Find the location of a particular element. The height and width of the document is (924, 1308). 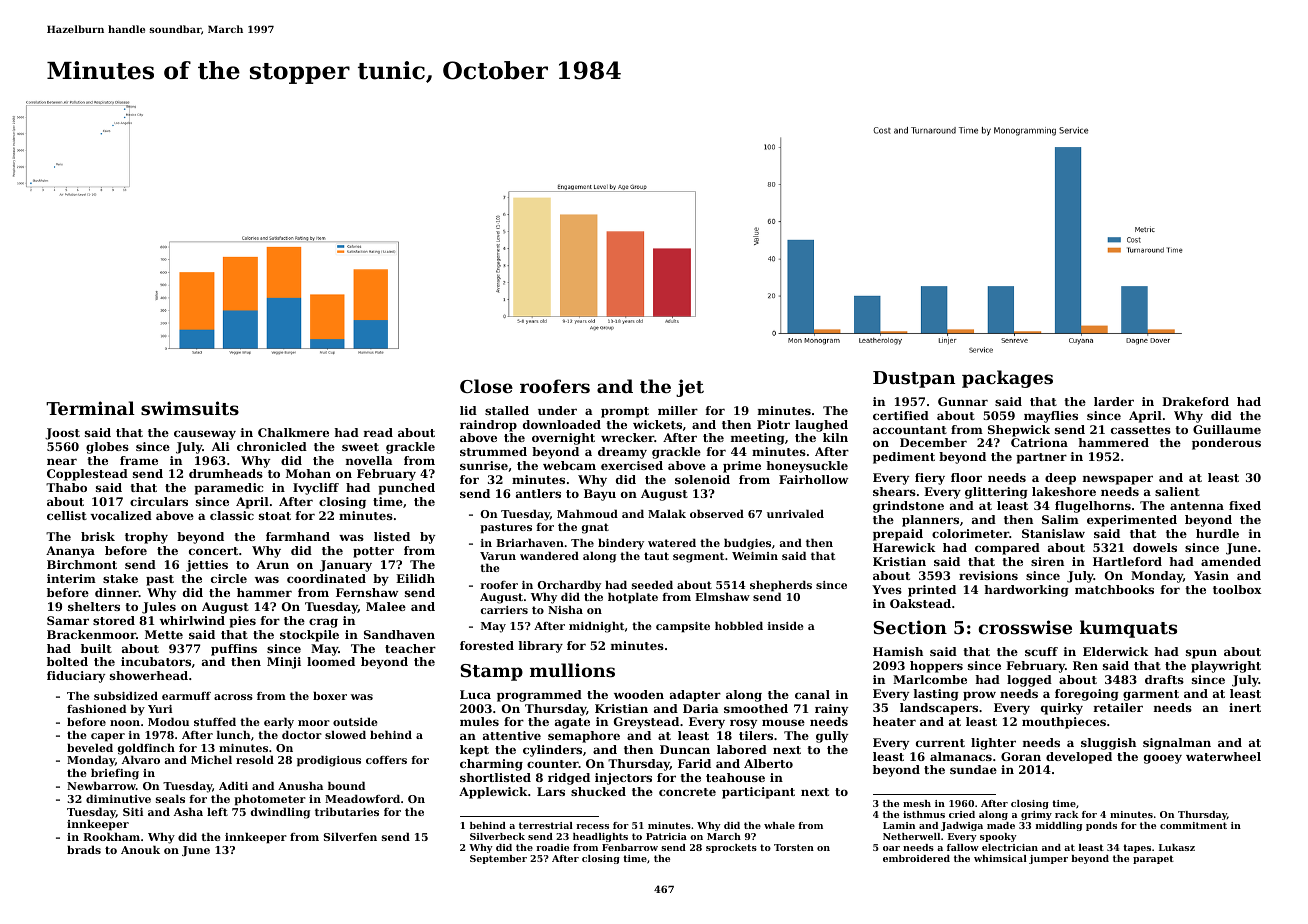

hardworking is located at coordinates (1026, 591).
